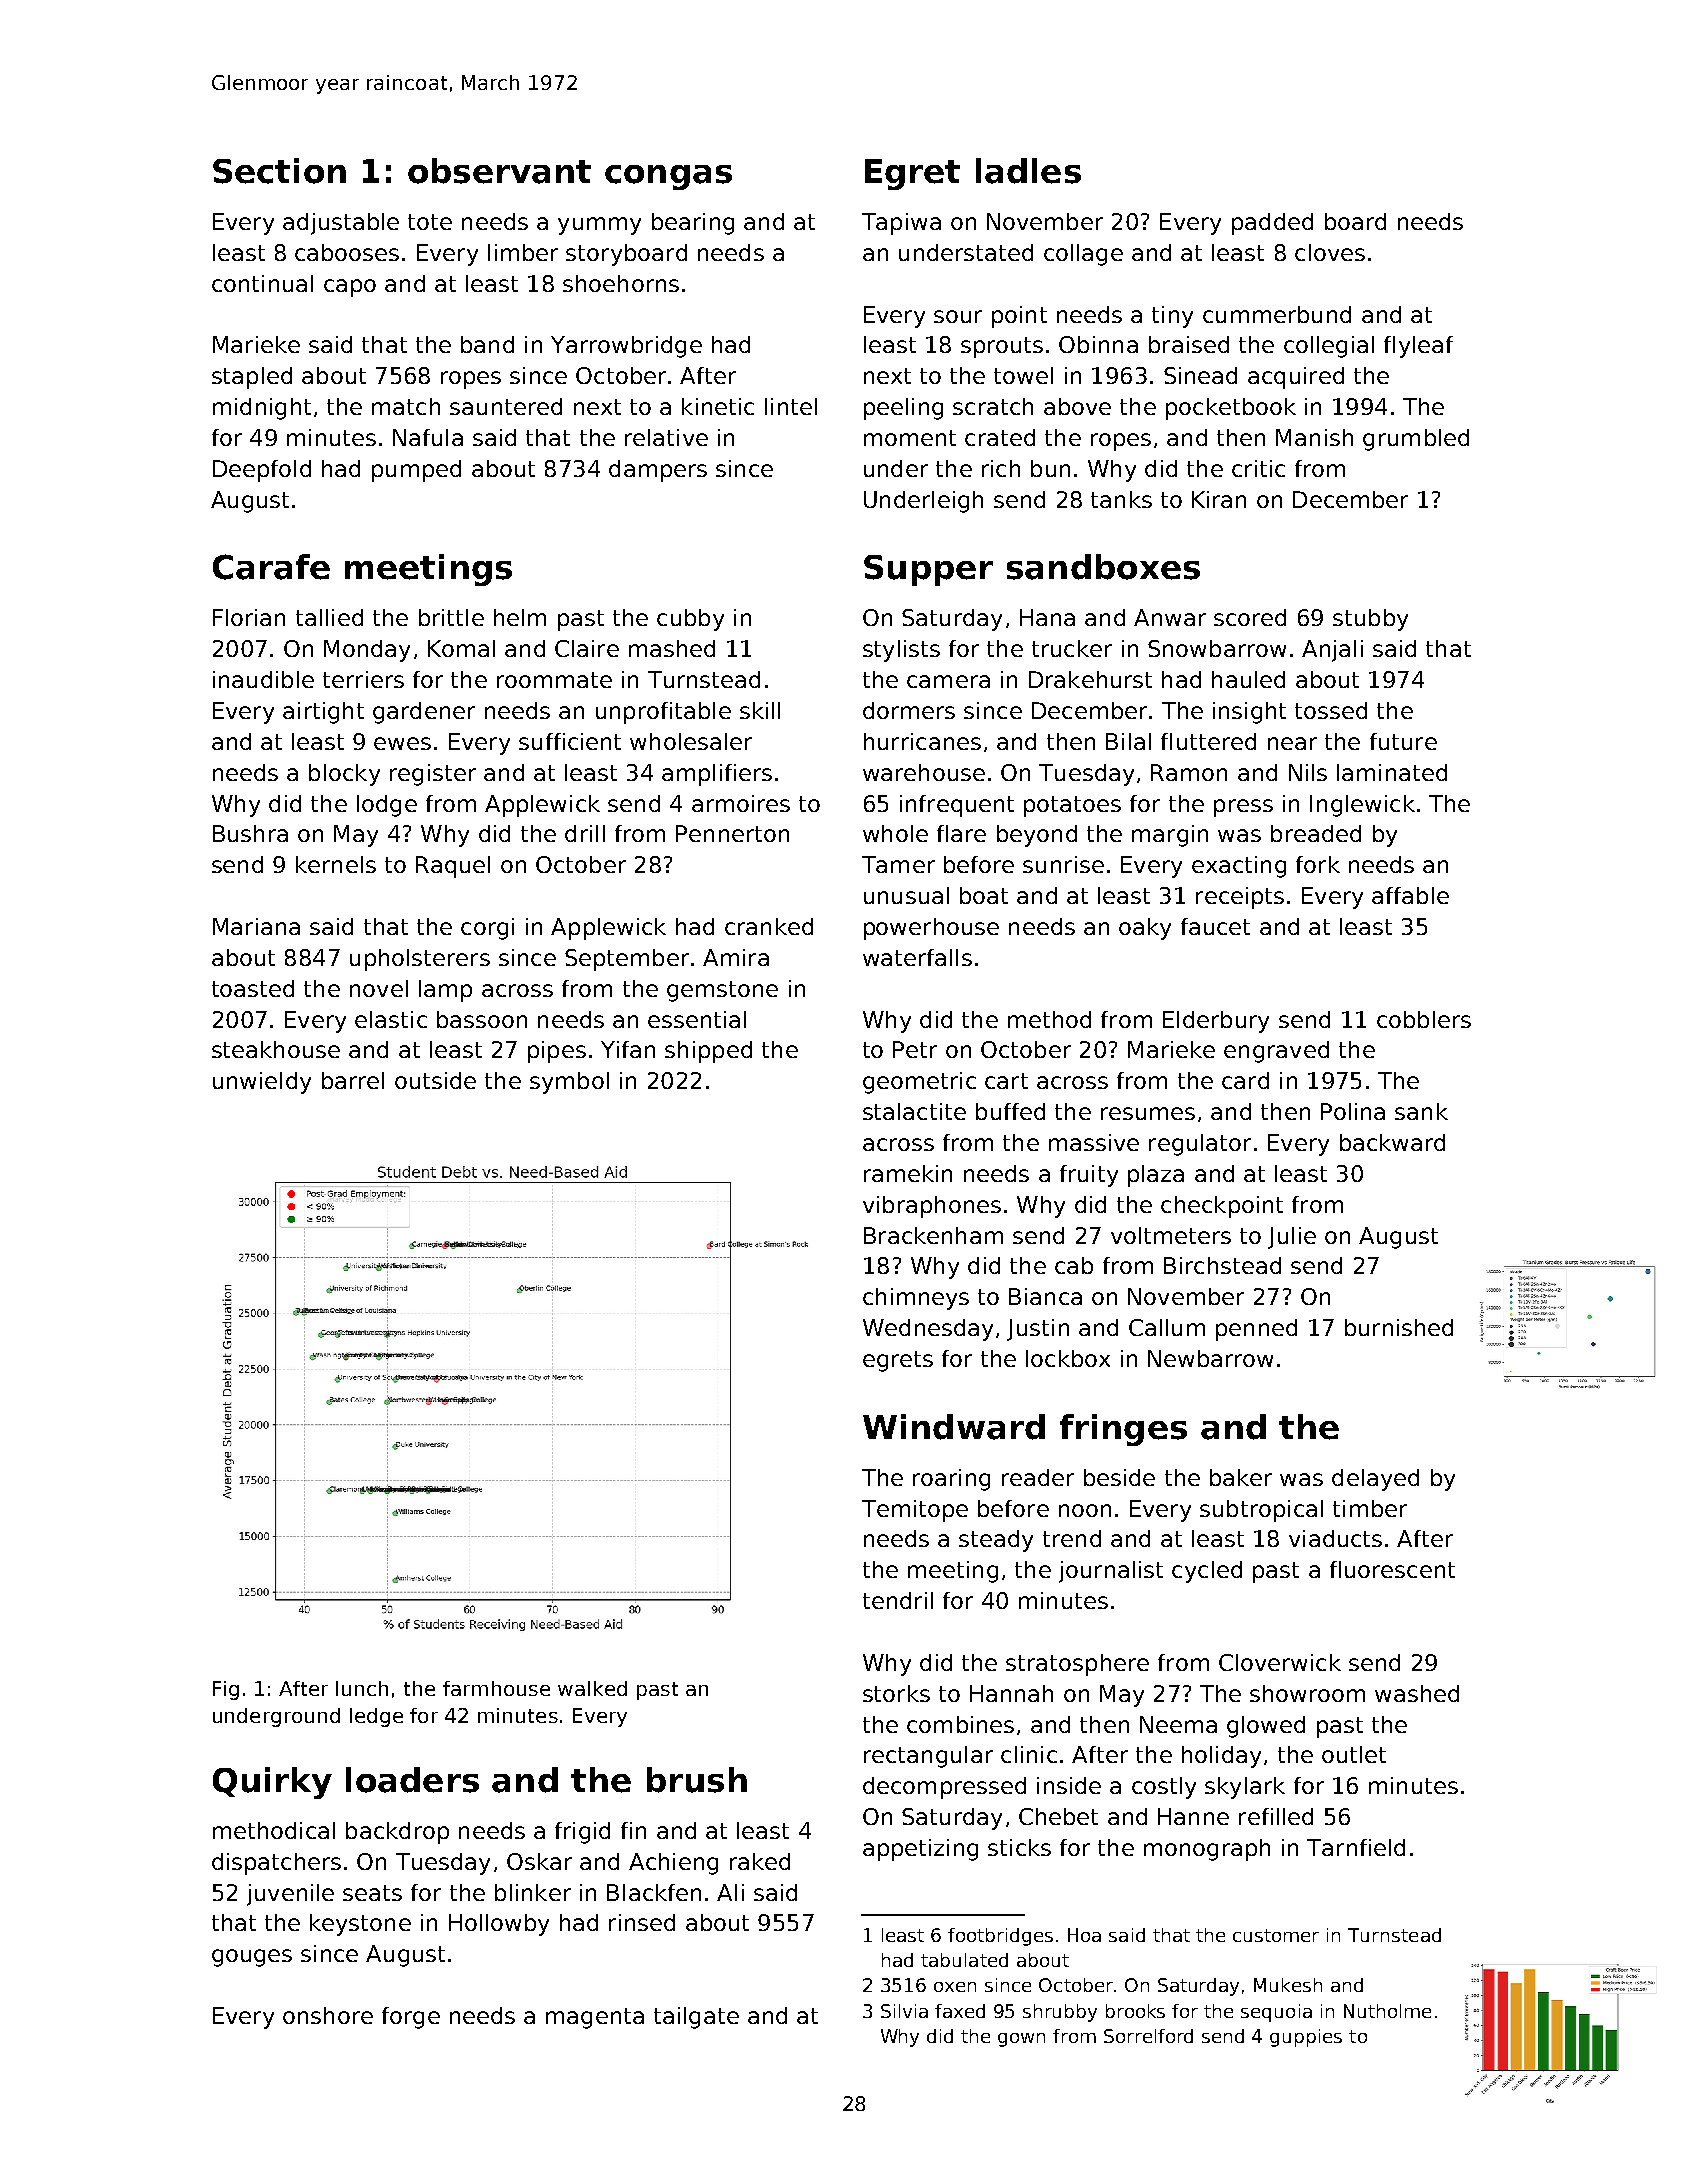 The width and height of the page is (1683, 2178). I want to click on lunch, so click(362, 1688).
